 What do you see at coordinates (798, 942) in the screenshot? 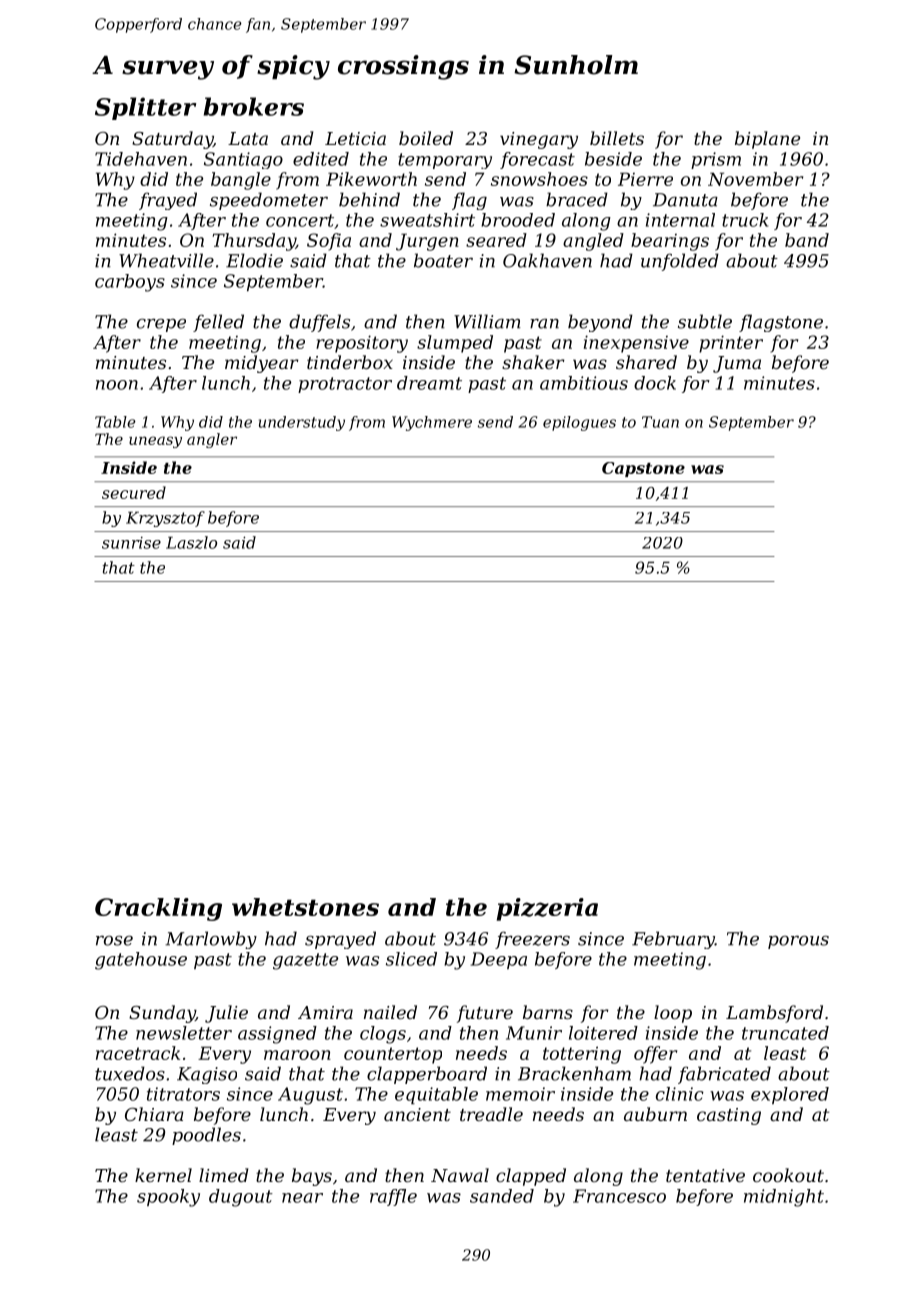
I see `porous` at bounding box center [798, 942].
